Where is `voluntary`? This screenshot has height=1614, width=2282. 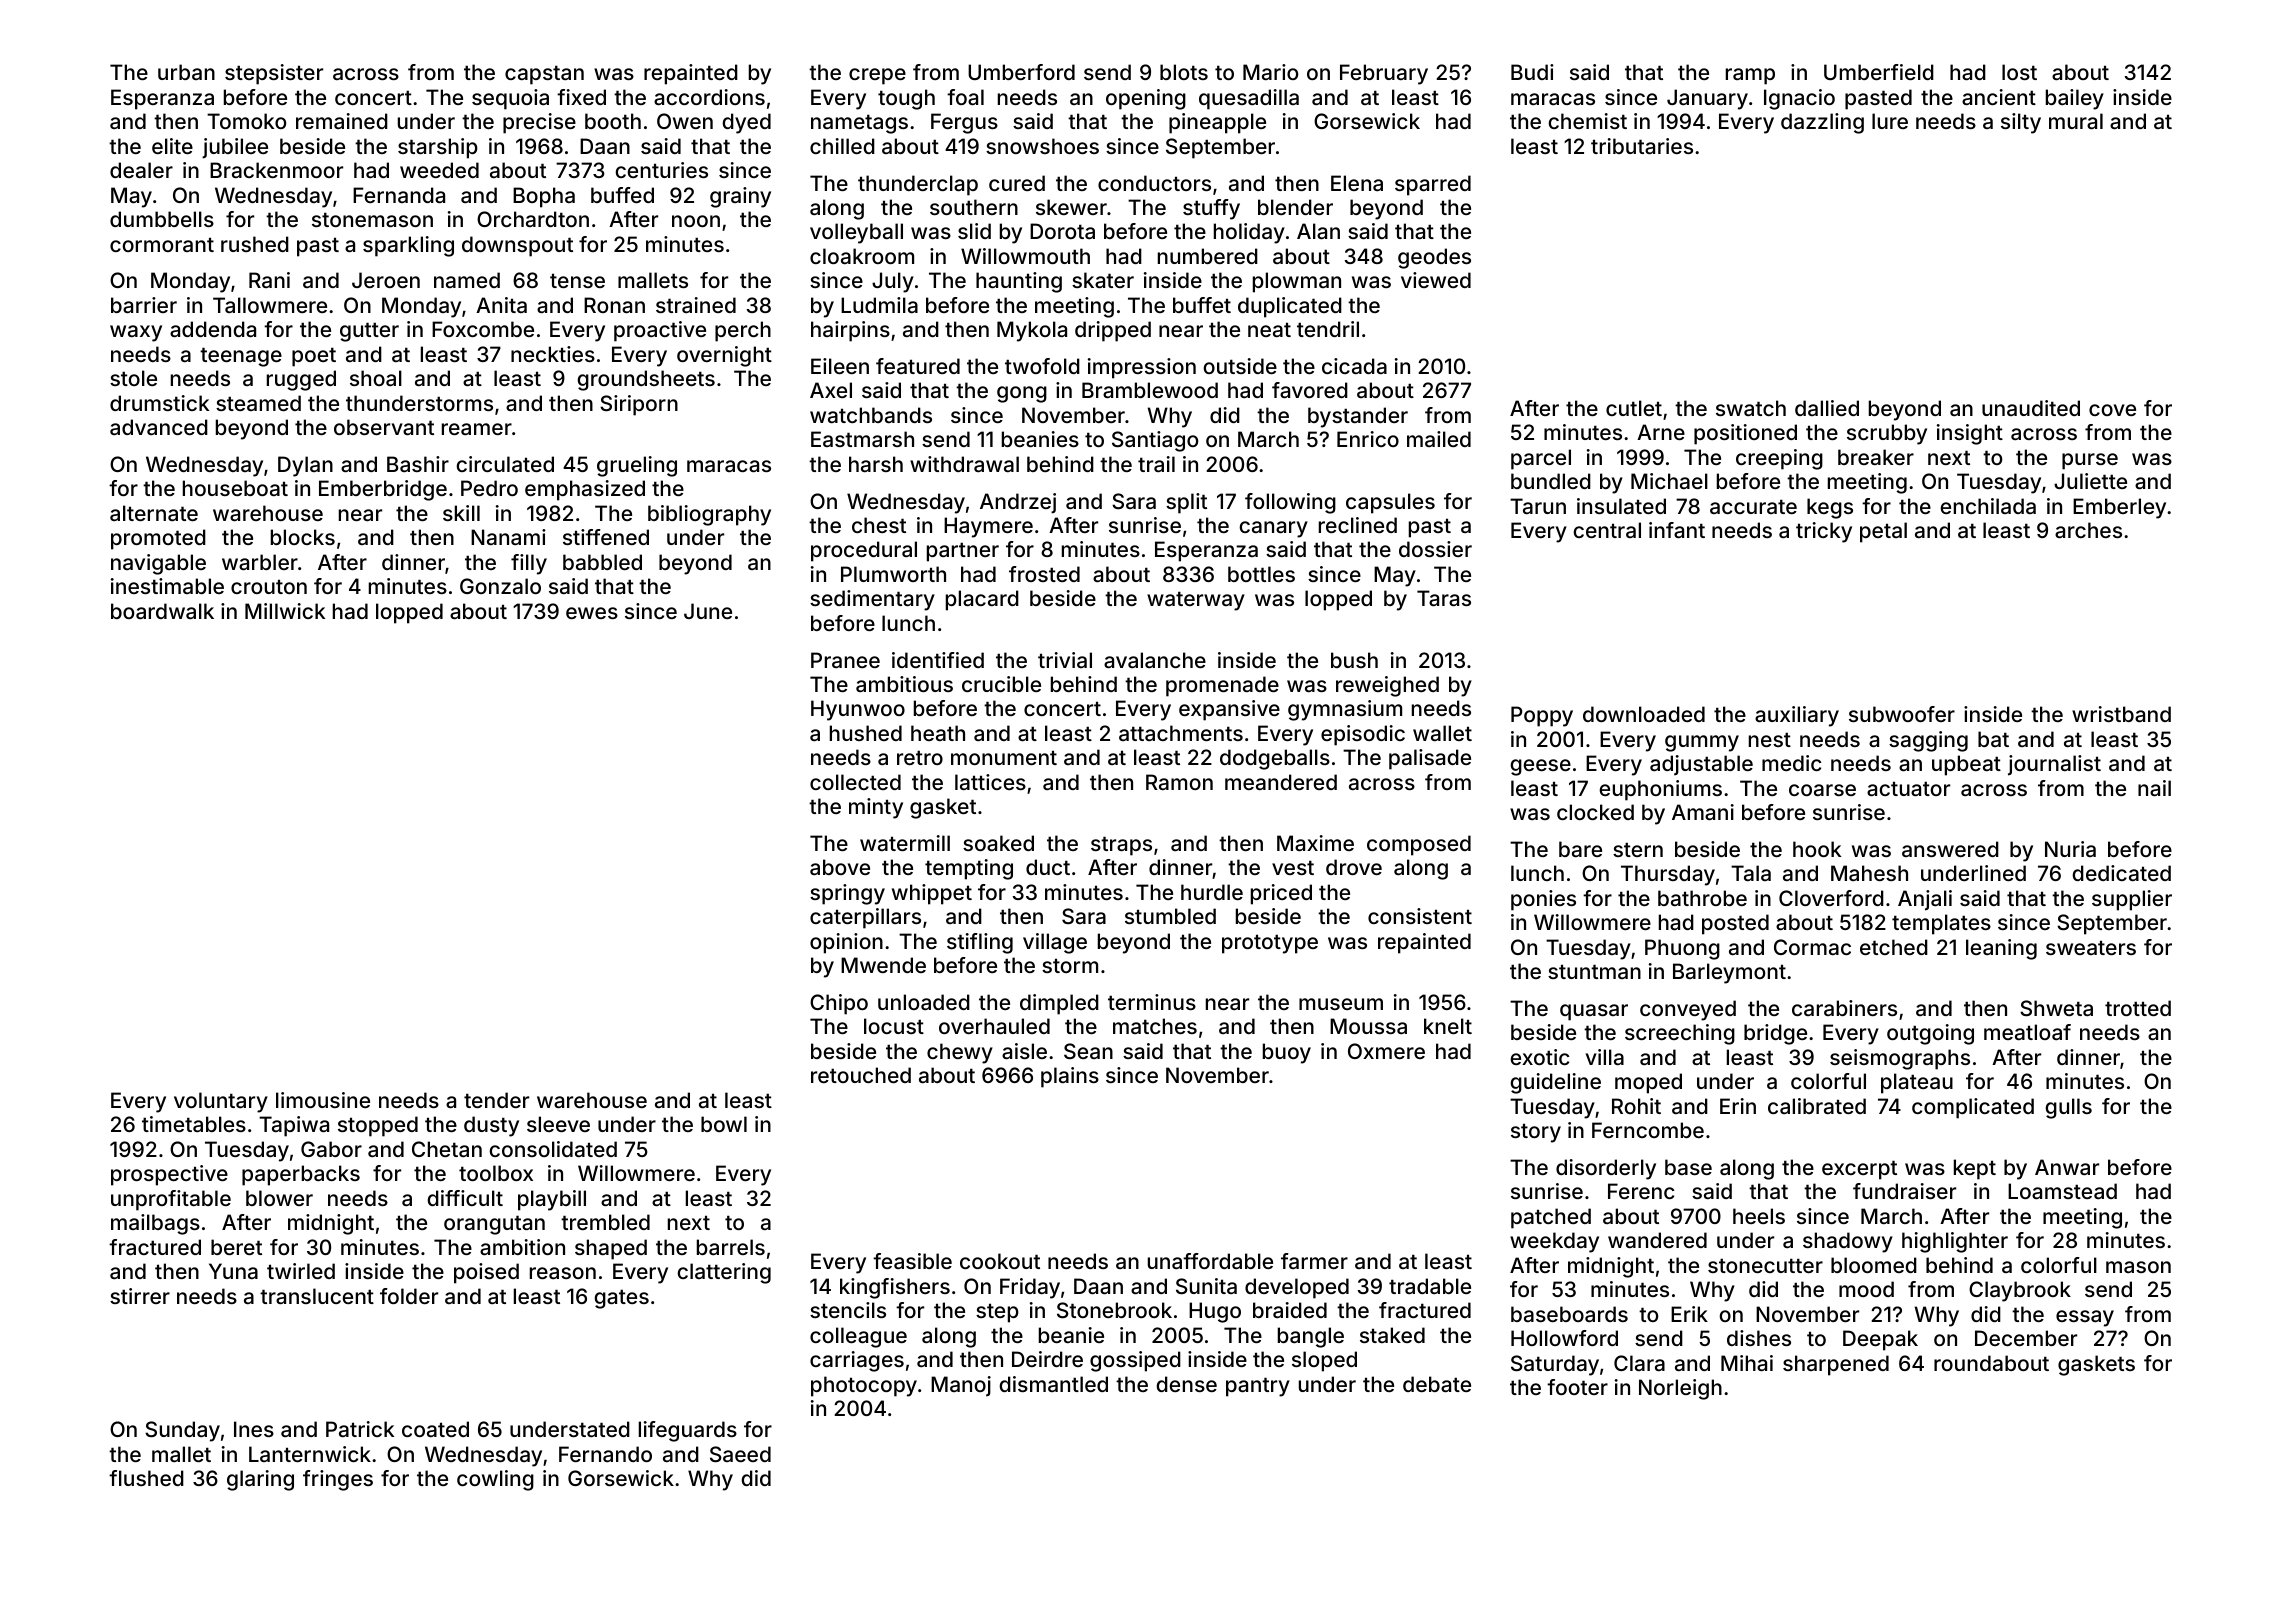 voluntary is located at coordinates (221, 1102).
